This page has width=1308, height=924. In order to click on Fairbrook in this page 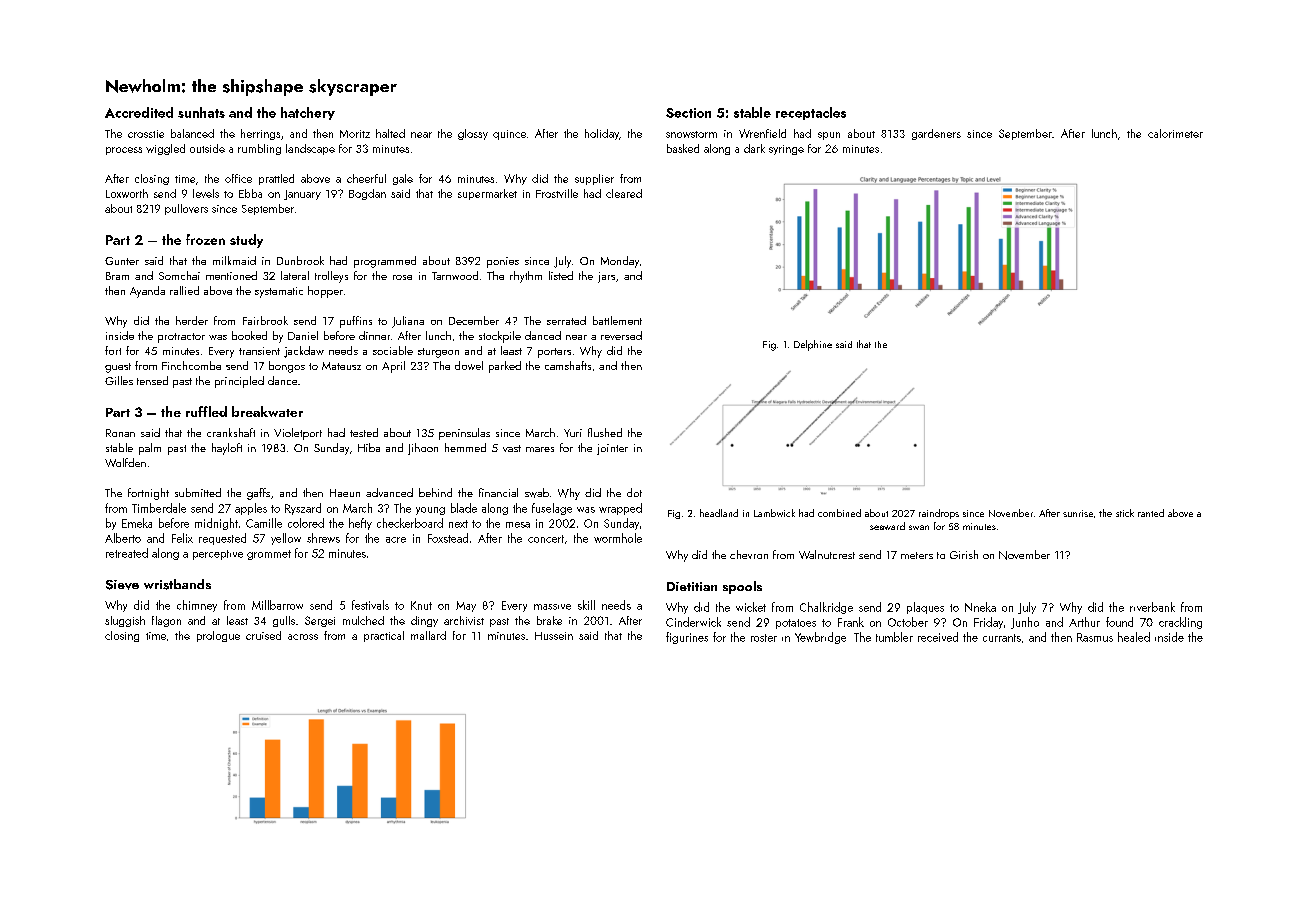, I will do `click(265, 320)`.
